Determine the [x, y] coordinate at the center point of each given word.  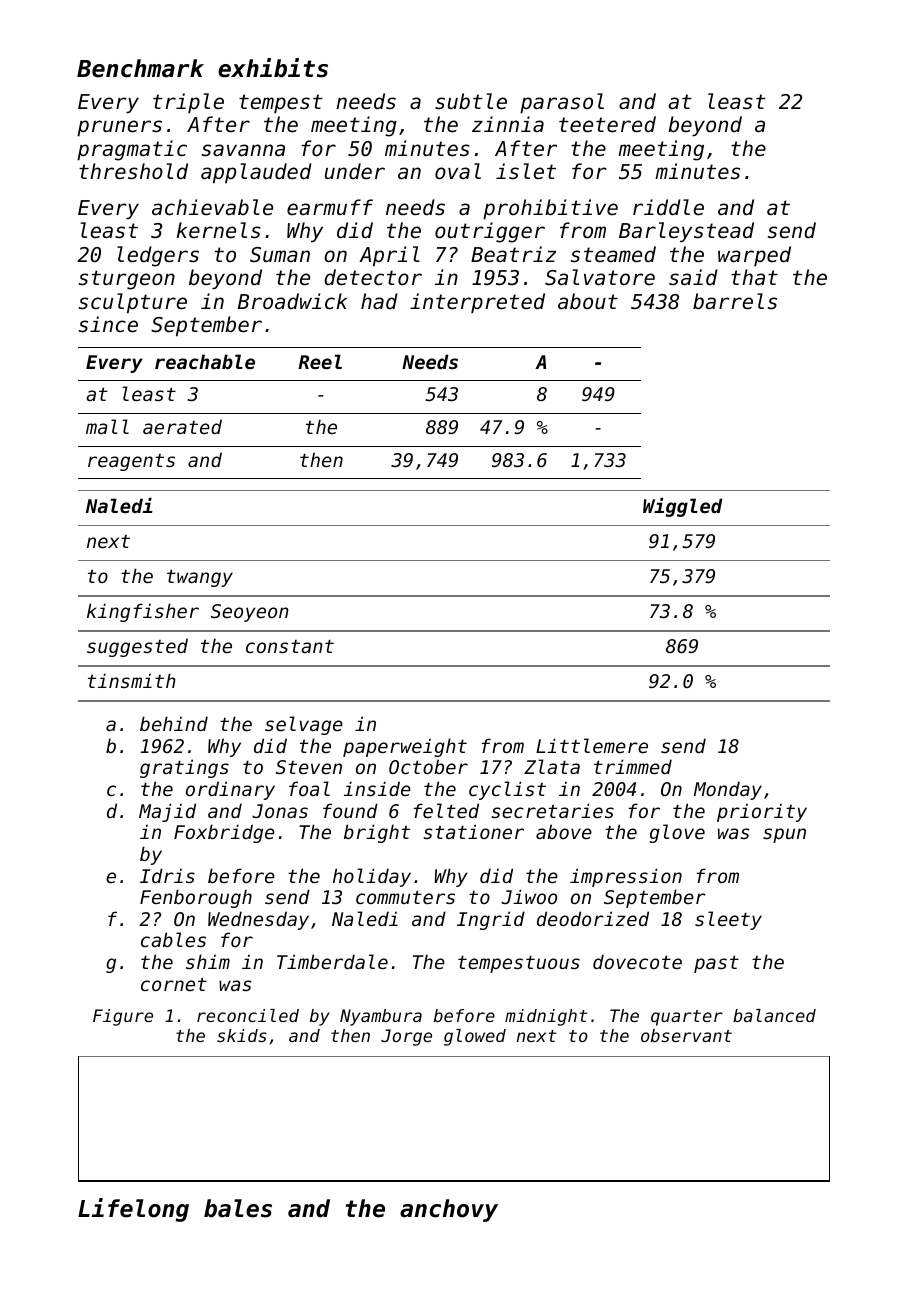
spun [784, 835]
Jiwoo [529, 896]
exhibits [273, 68]
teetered [607, 124]
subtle [471, 101]
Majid [167, 812]
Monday [728, 790]
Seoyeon [250, 613]
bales [238, 1208]
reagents [131, 462]
